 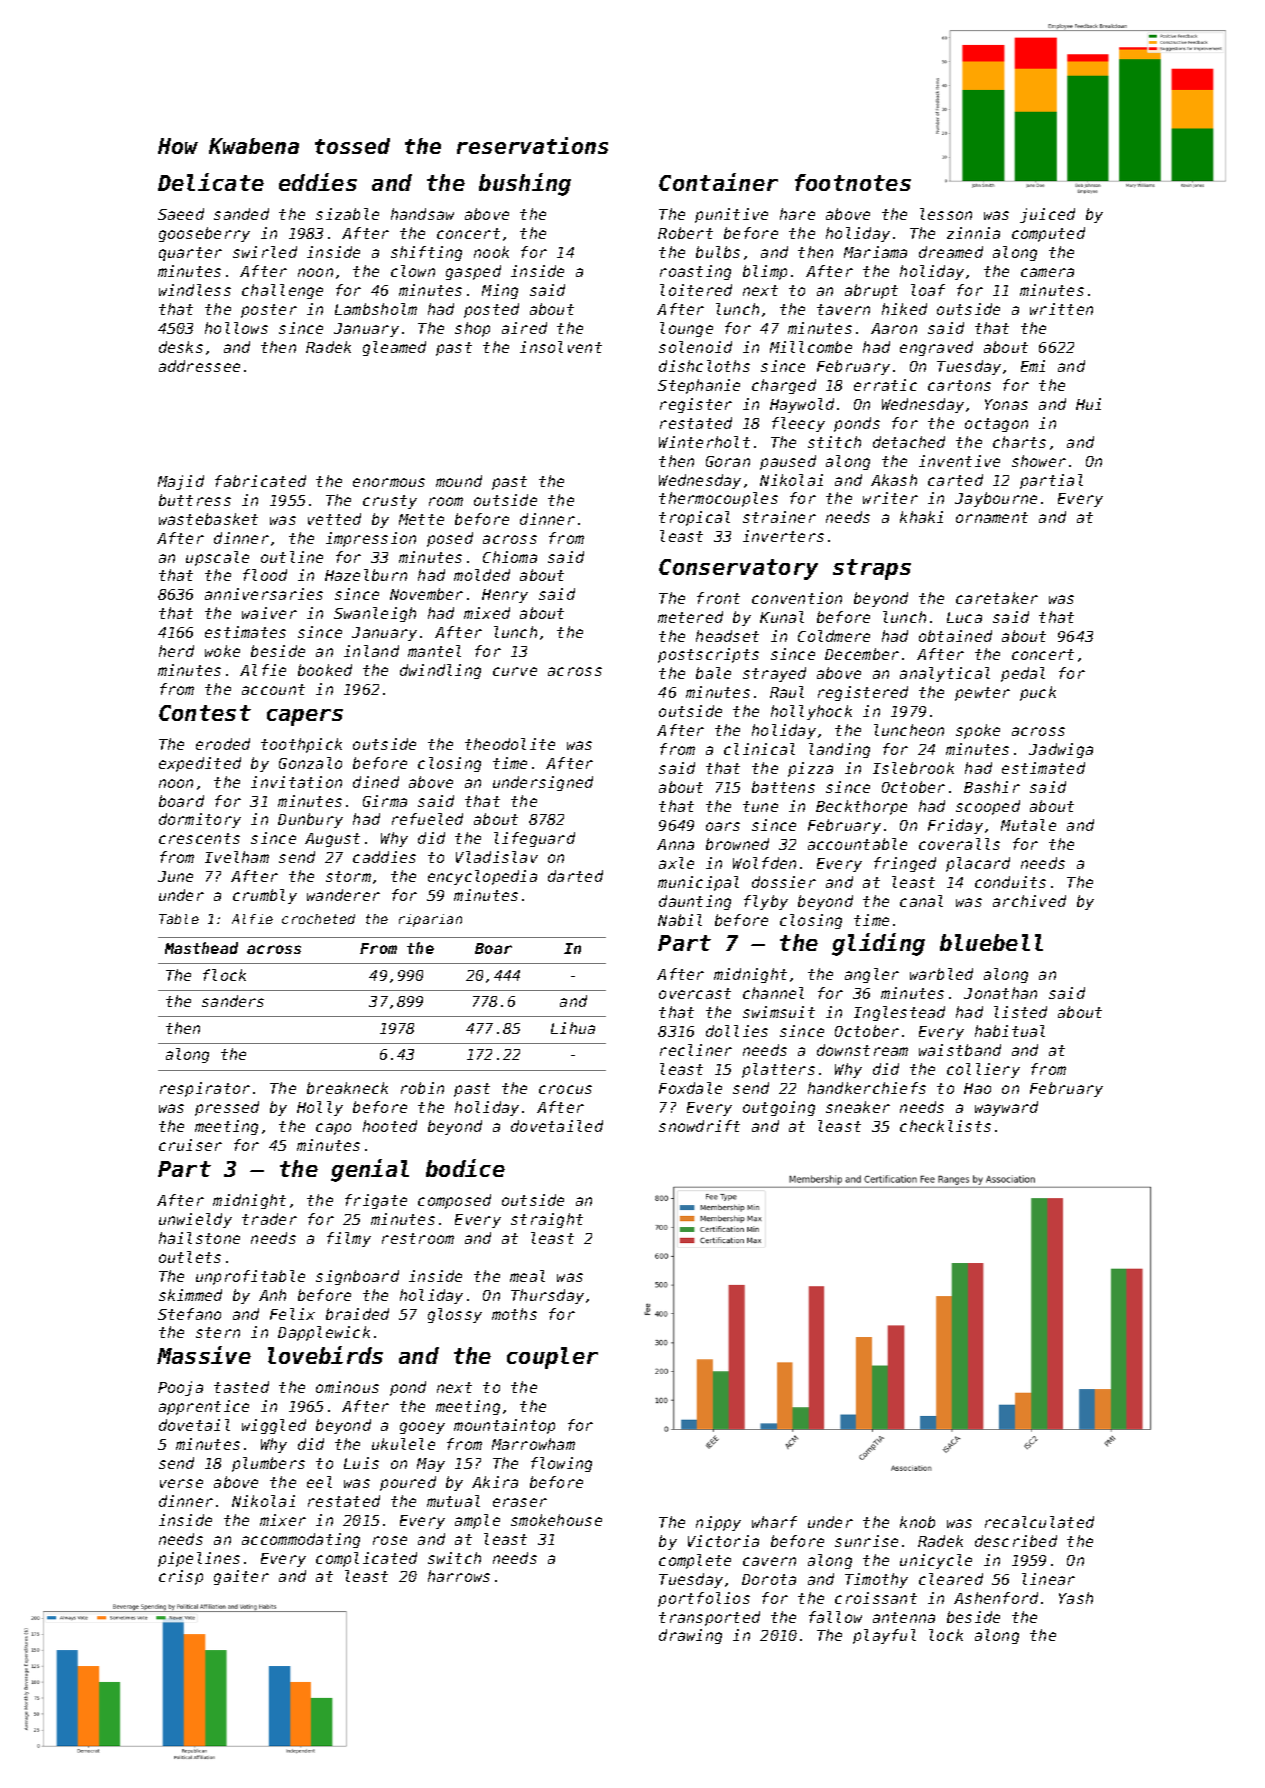 What do you see at coordinates (575, 876) in the screenshot?
I see `darted` at bounding box center [575, 876].
